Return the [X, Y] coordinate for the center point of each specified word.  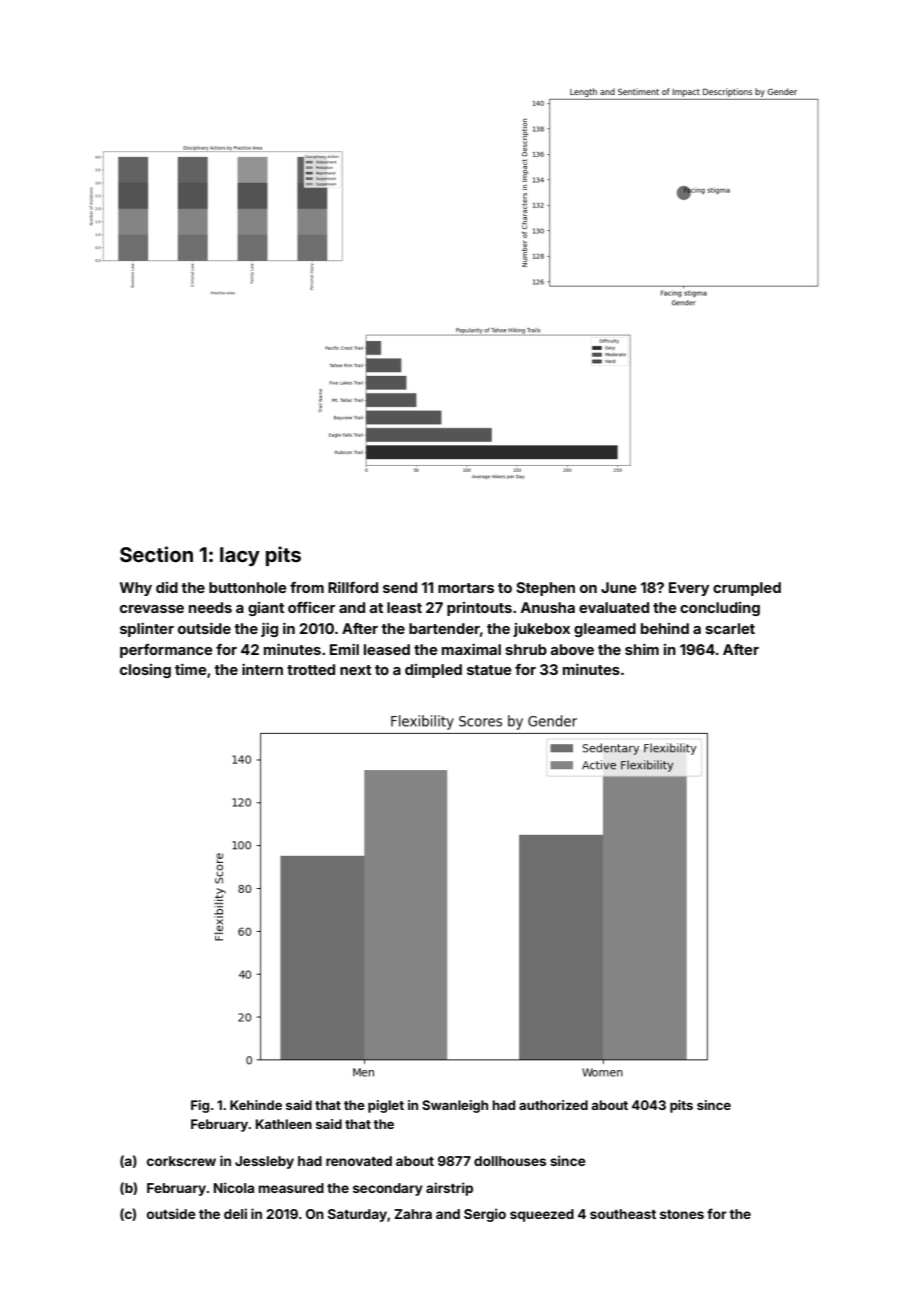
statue [489, 670]
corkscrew [181, 1161]
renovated [359, 1161]
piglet [386, 1106]
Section [156, 554]
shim [642, 649]
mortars [466, 588]
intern [262, 669]
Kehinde [256, 1105]
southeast [623, 1214]
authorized [553, 1105]
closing [145, 671]
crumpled [747, 589]
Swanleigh [455, 1106]
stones [682, 1214]
